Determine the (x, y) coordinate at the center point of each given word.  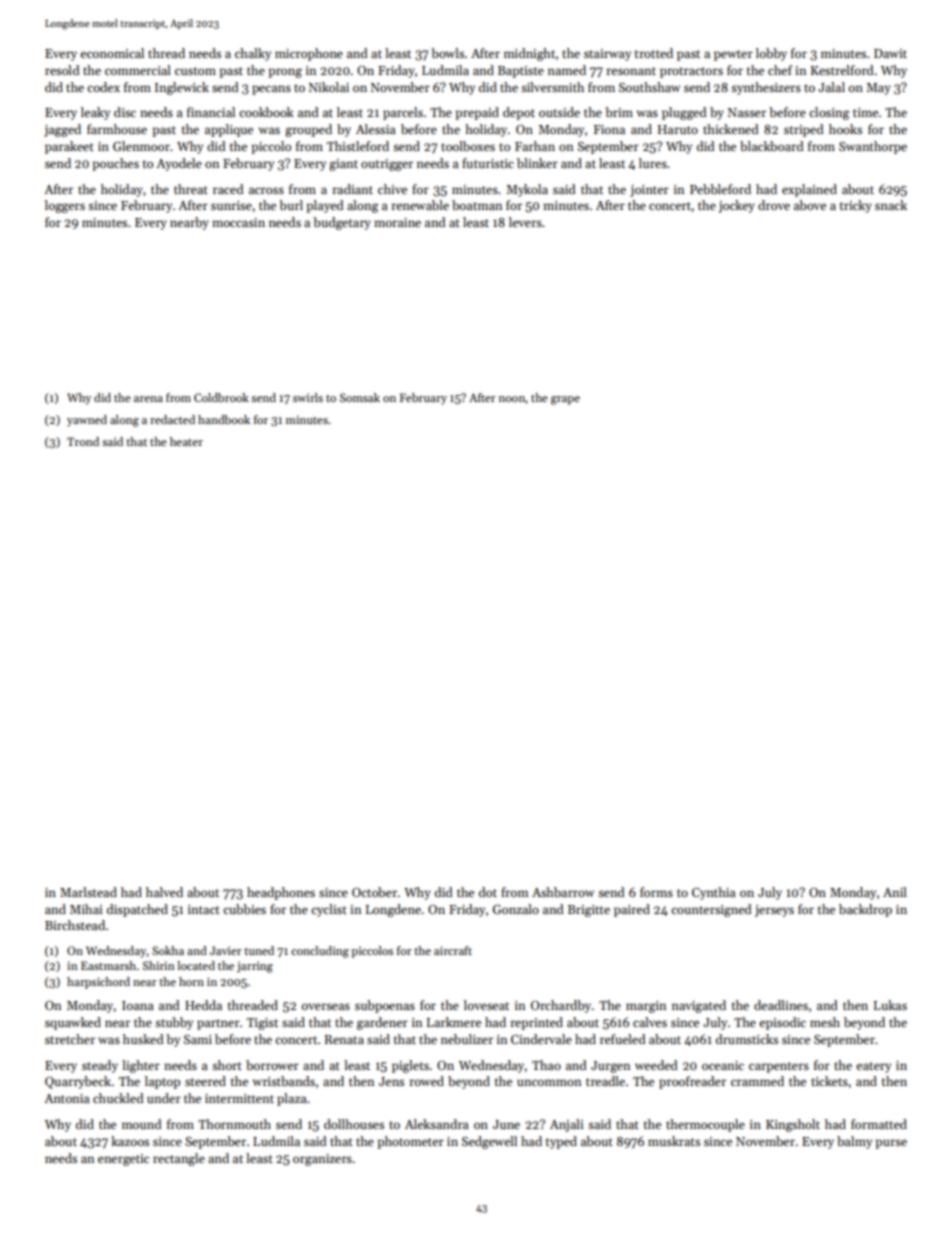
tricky (856, 206)
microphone (309, 54)
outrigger (387, 165)
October (374, 892)
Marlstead (88, 892)
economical (112, 53)
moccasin (238, 222)
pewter (733, 55)
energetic (123, 1160)
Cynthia (714, 893)
